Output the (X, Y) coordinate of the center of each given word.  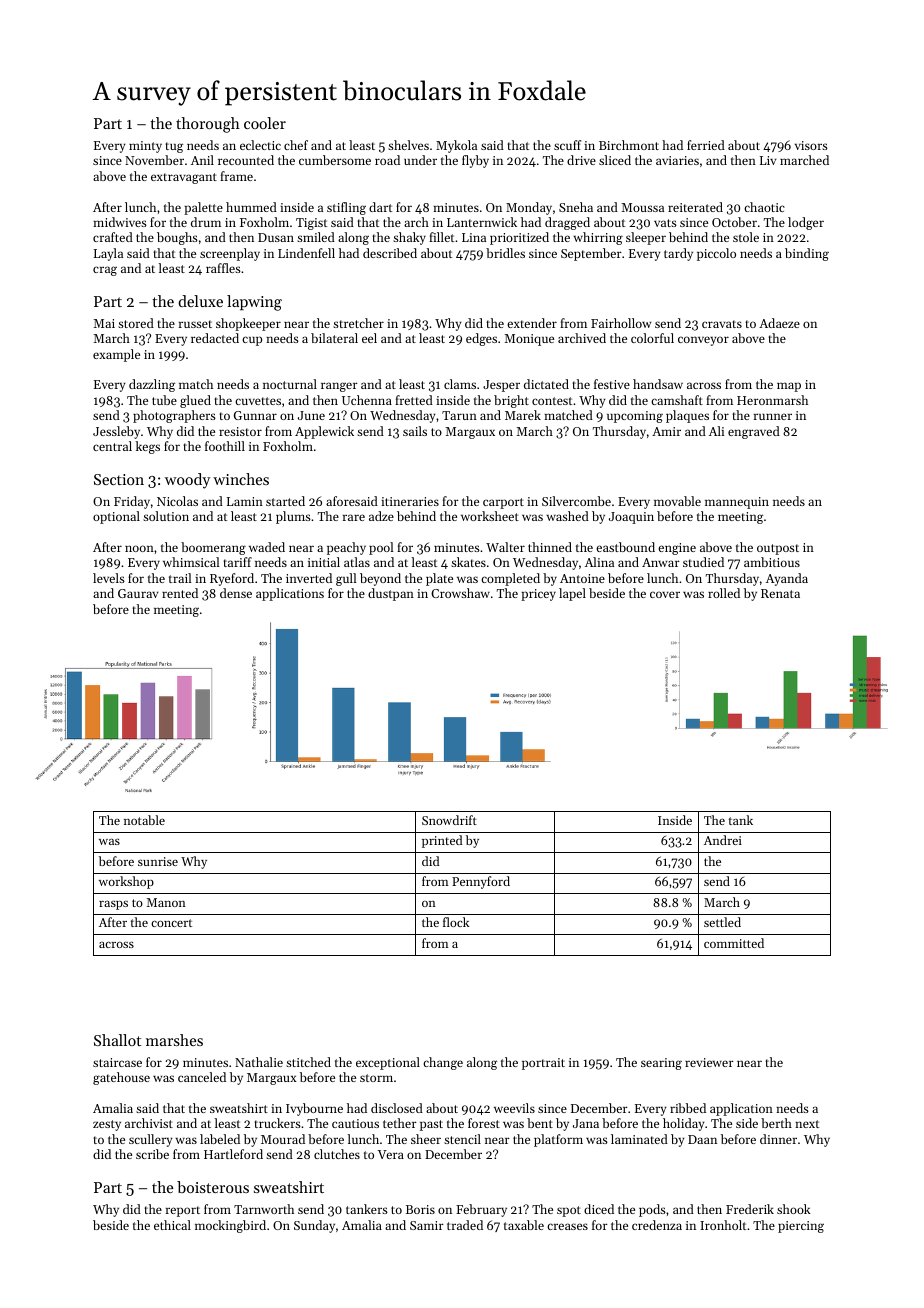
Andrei (723, 840)
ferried (706, 145)
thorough (208, 125)
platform (558, 1140)
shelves (408, 145)
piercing (801, 1227)
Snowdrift (449, 820)
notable (144, 820)
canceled (202, 1077)
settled (722, 922)
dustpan (391, 594)
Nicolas (177, 501)
